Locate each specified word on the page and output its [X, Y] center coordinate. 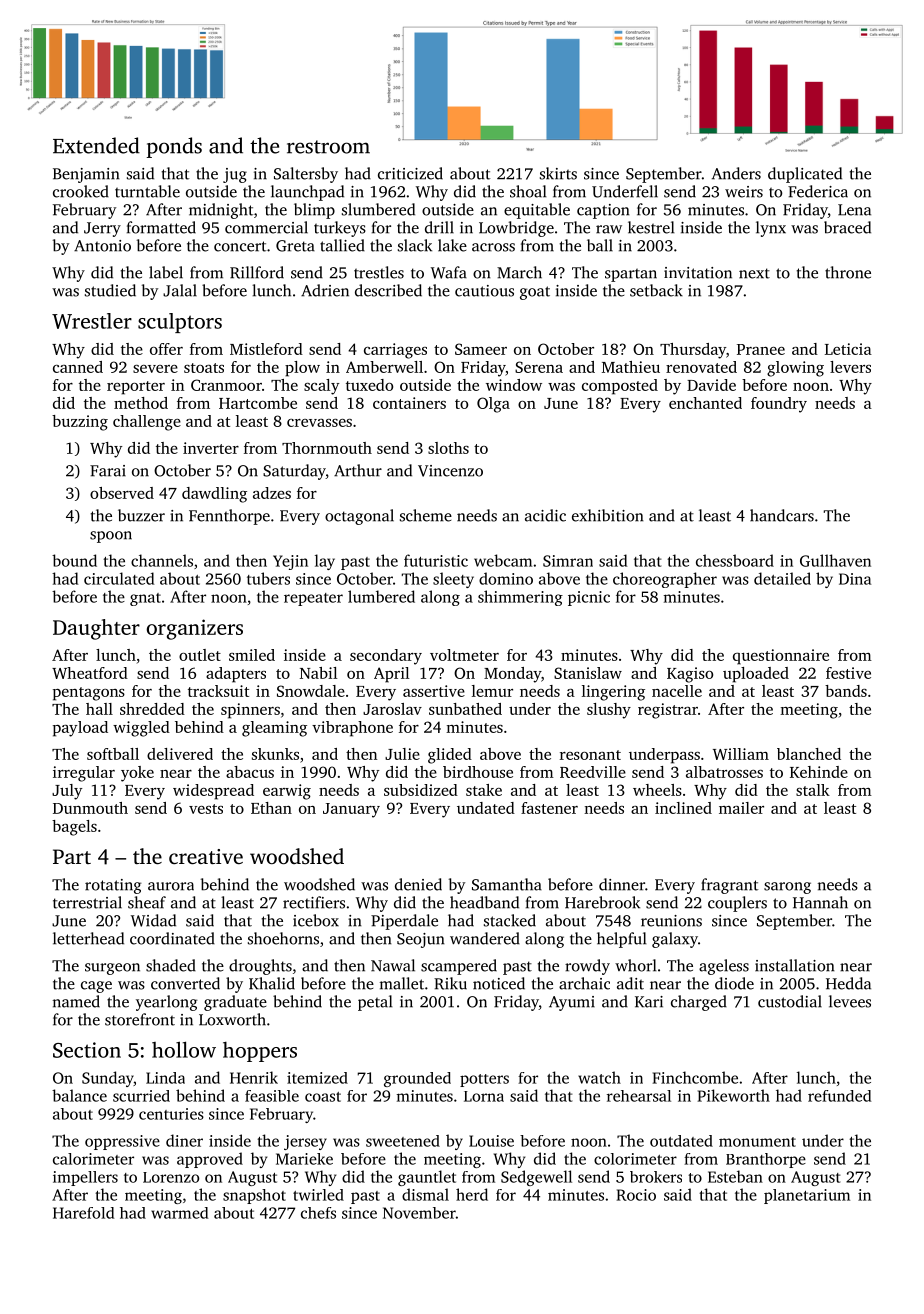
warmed [179, 1213]
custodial [790, 1001]
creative [206, 856]
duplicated [805, 175]
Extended [96, 145]
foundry [779, 405]
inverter [211, 448]
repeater [313, 599]
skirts [558, 173]
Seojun [420, 940]
